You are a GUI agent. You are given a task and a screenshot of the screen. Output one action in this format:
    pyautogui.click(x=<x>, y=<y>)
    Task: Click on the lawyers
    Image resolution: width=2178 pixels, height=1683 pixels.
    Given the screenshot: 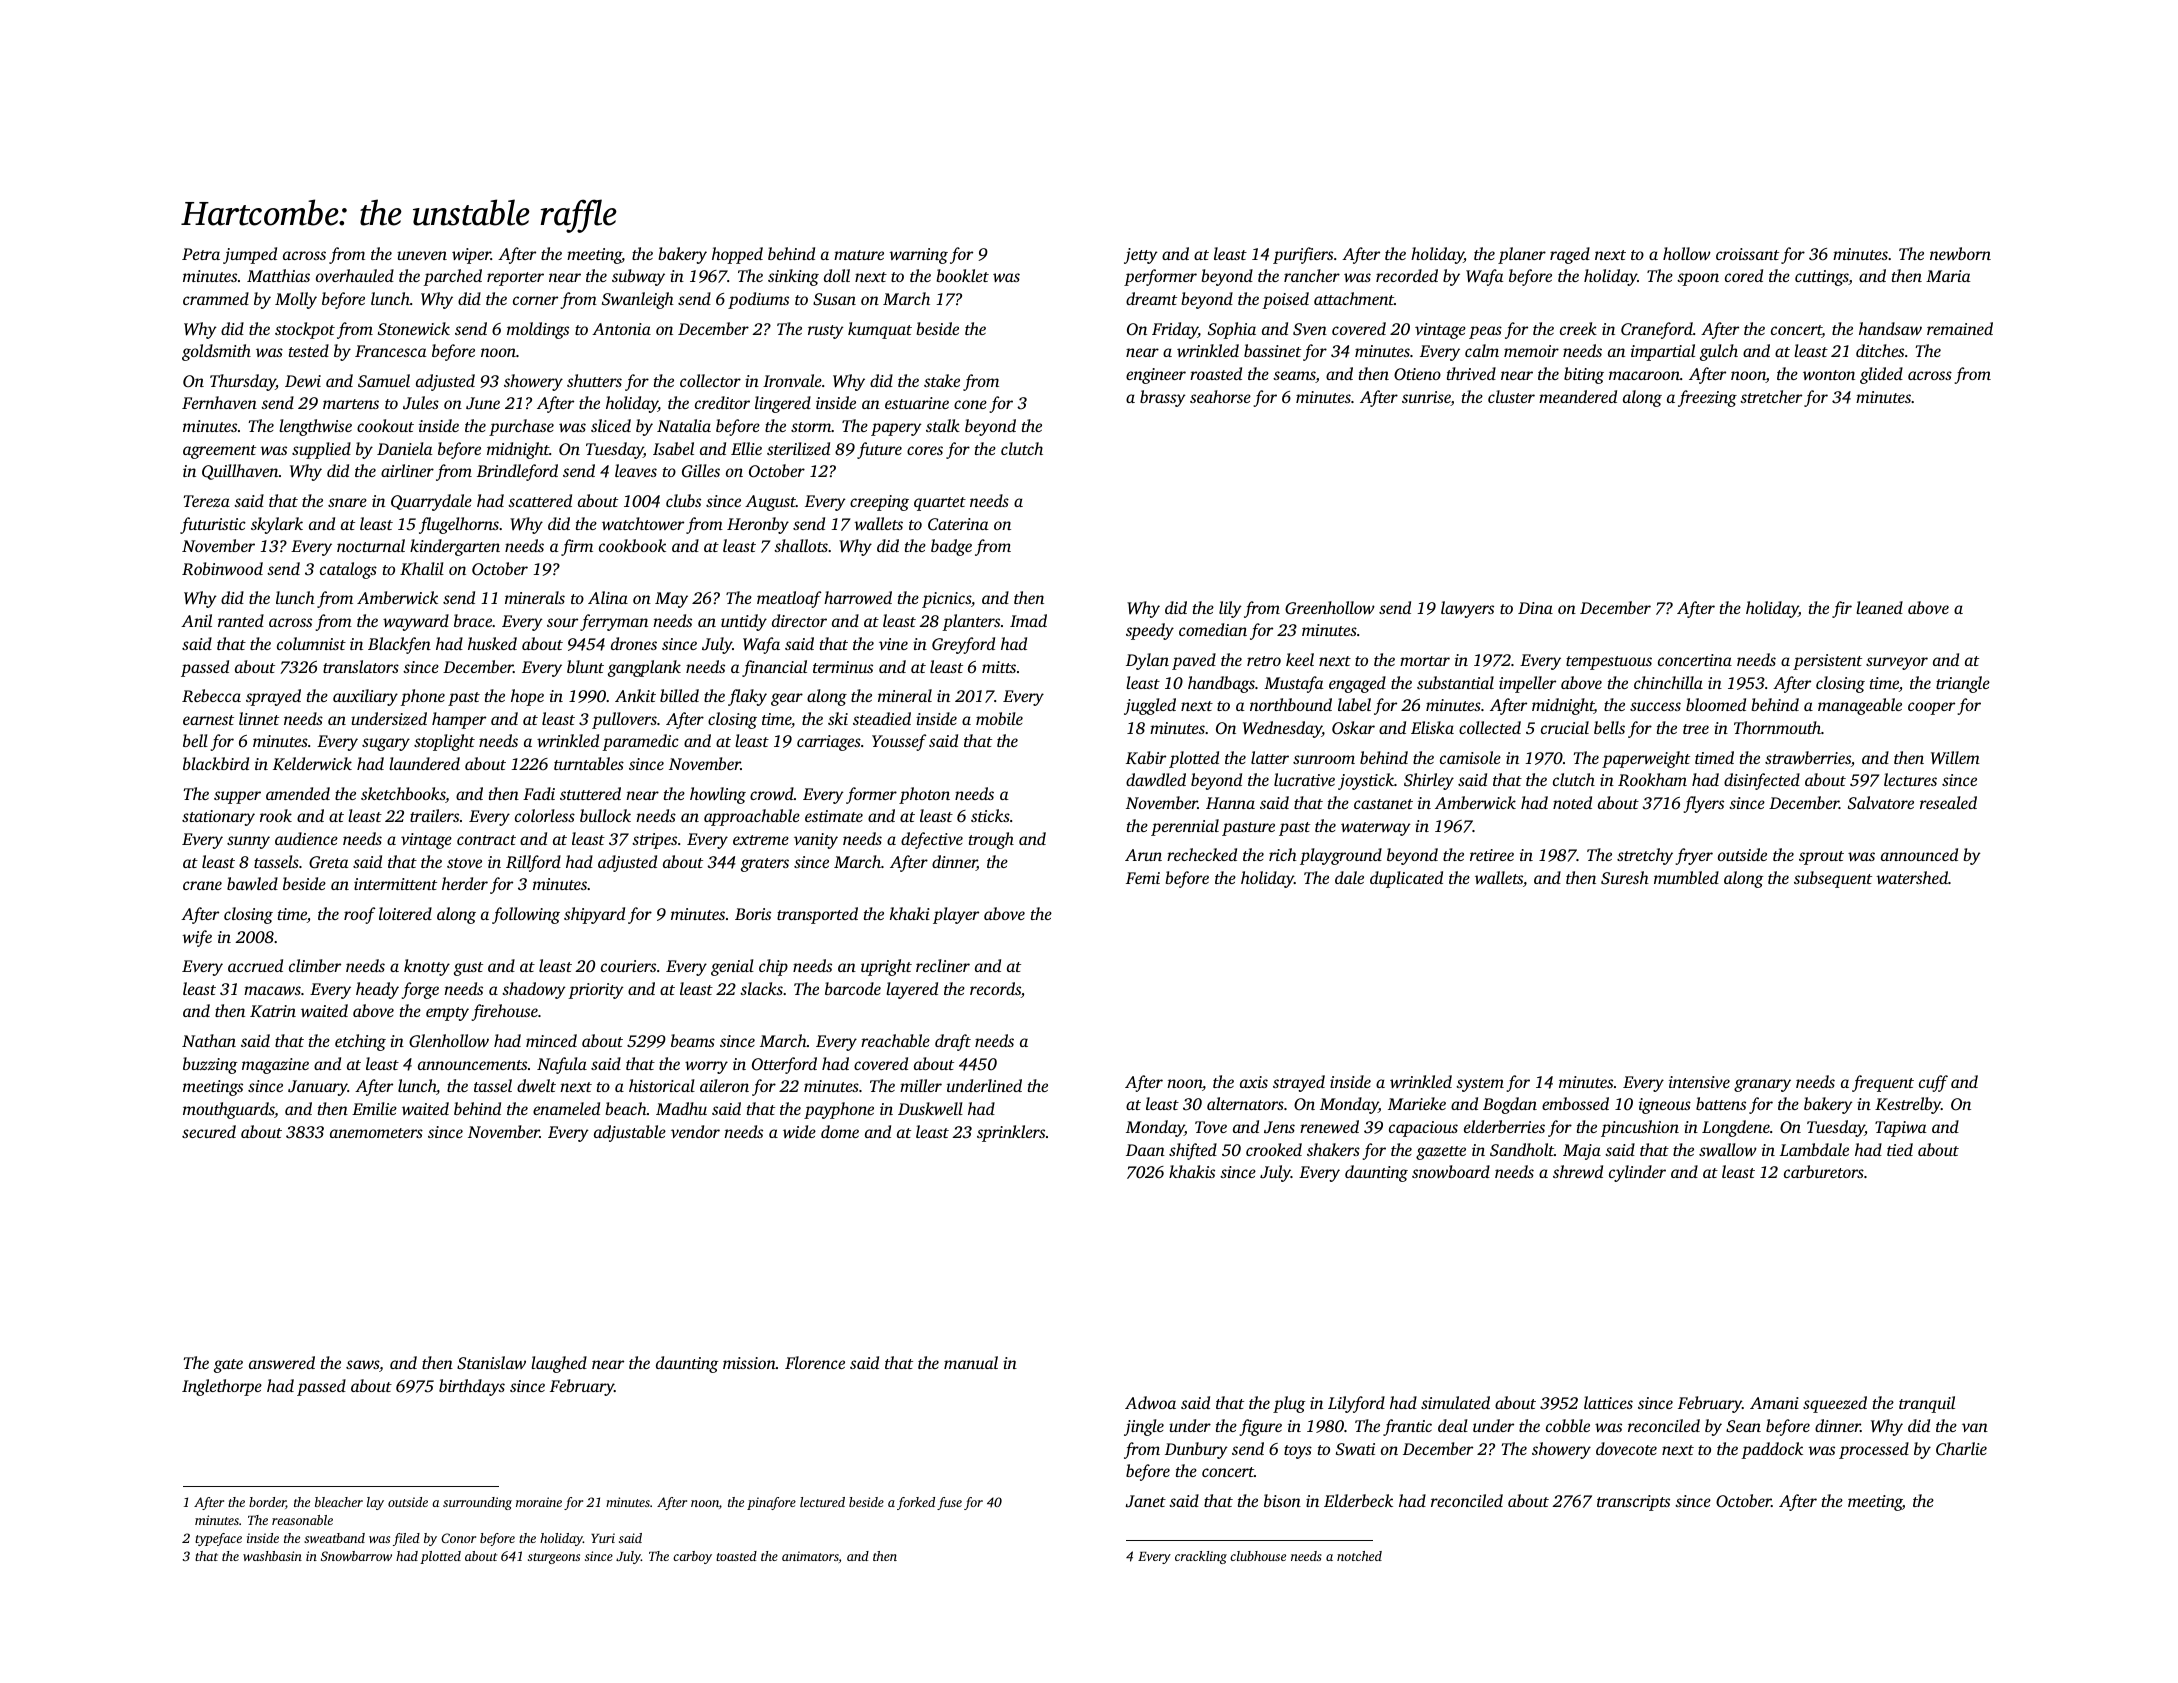 What is the action you would take?
    pyautogui.click(x=1467, y=609)
